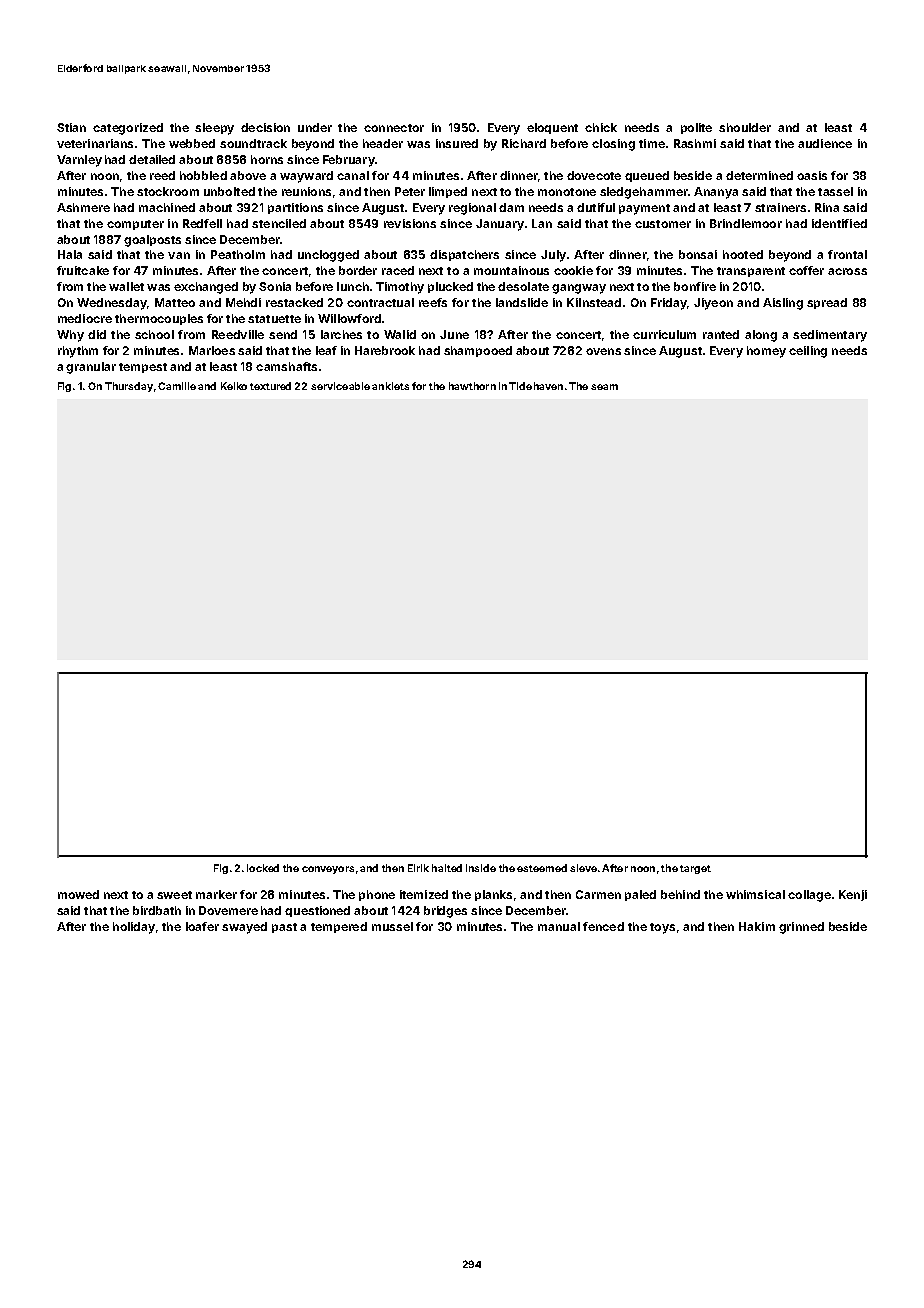  I want to click on horns, so click(267, 159).
